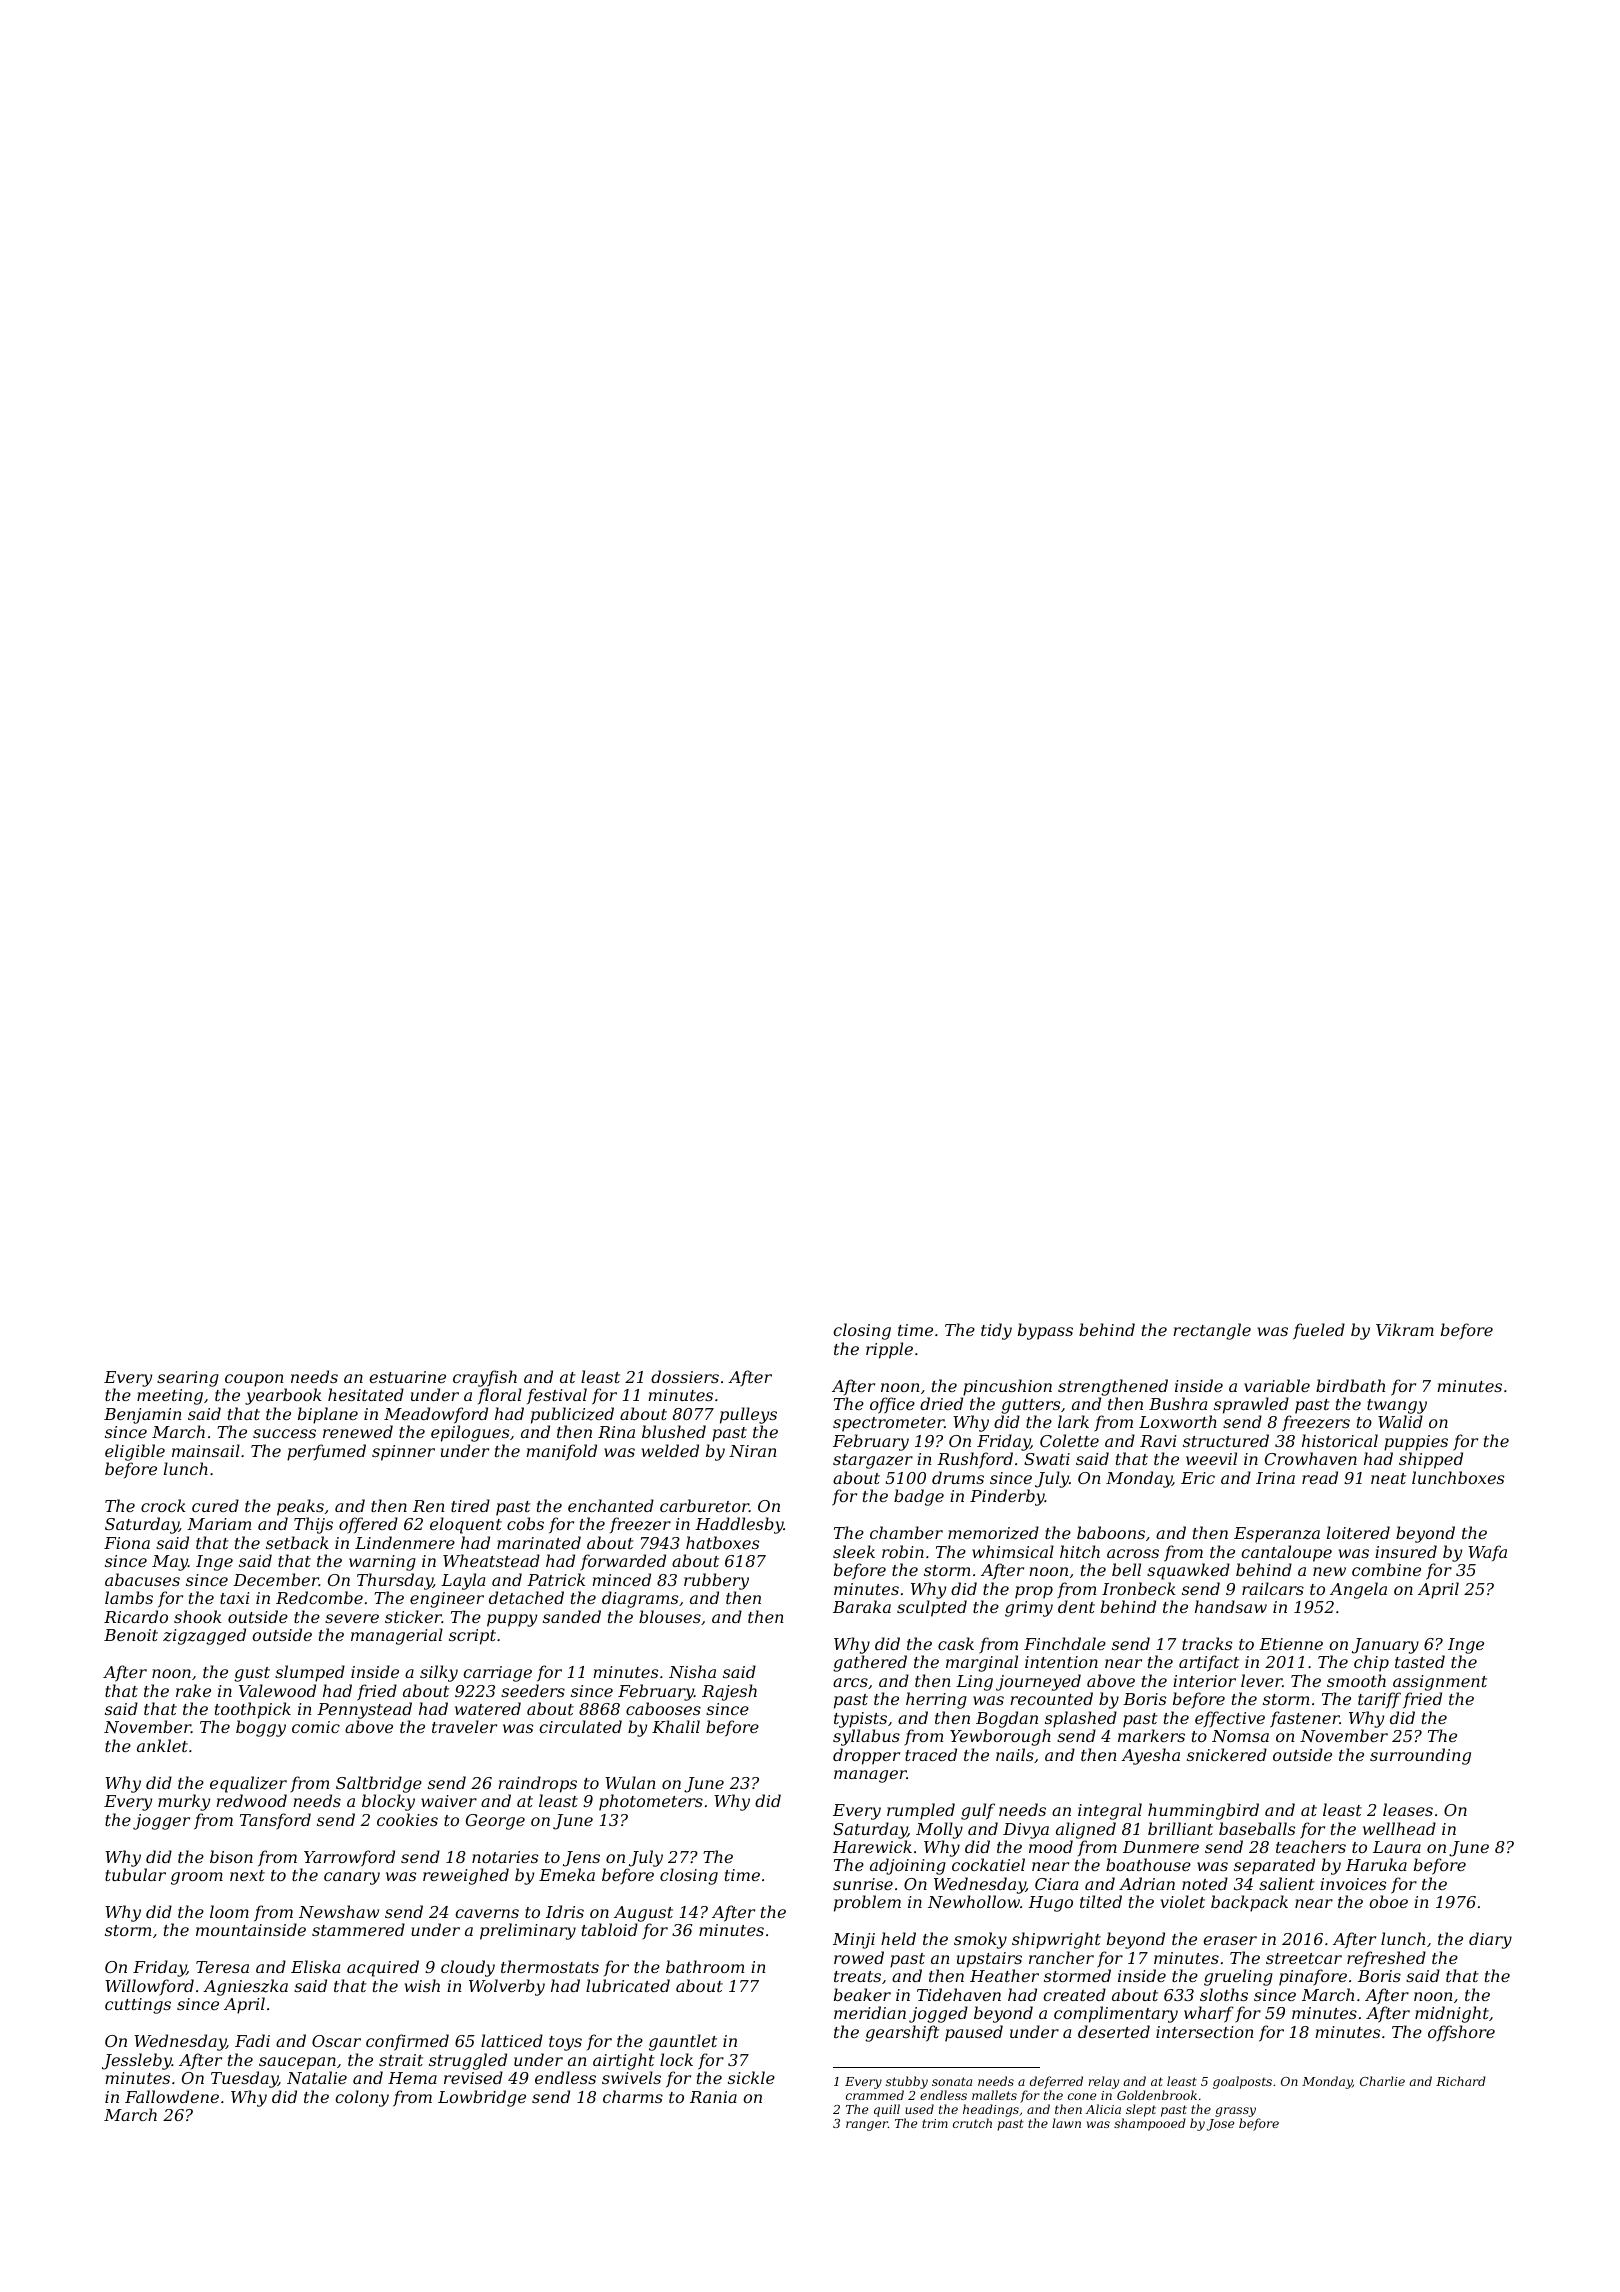  I want to click on crayfish, so click(485, 1378).
